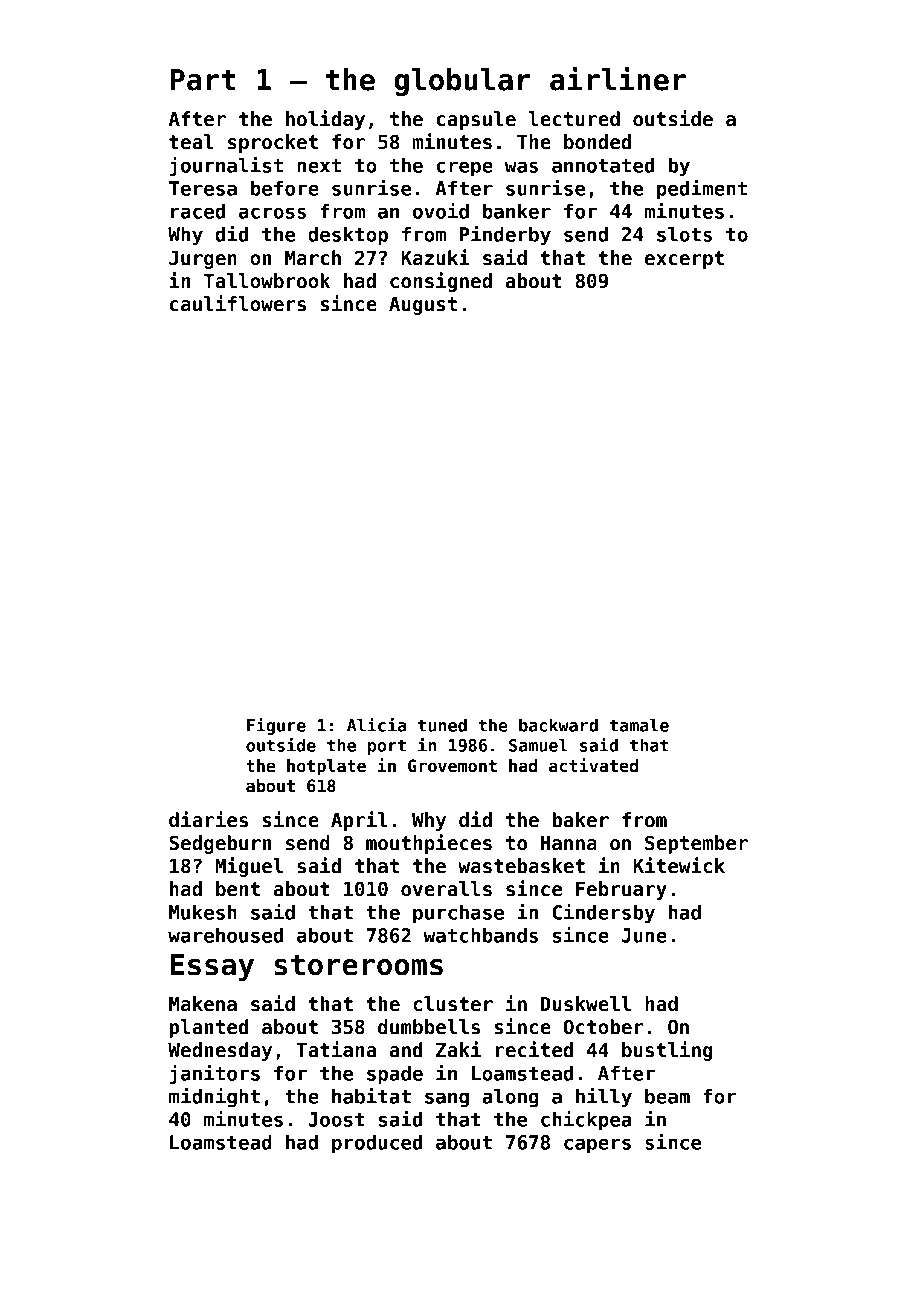  What do you see at coordinates (639, 725) in the image?
I see `tamale` at bounding box center [639, 725].
